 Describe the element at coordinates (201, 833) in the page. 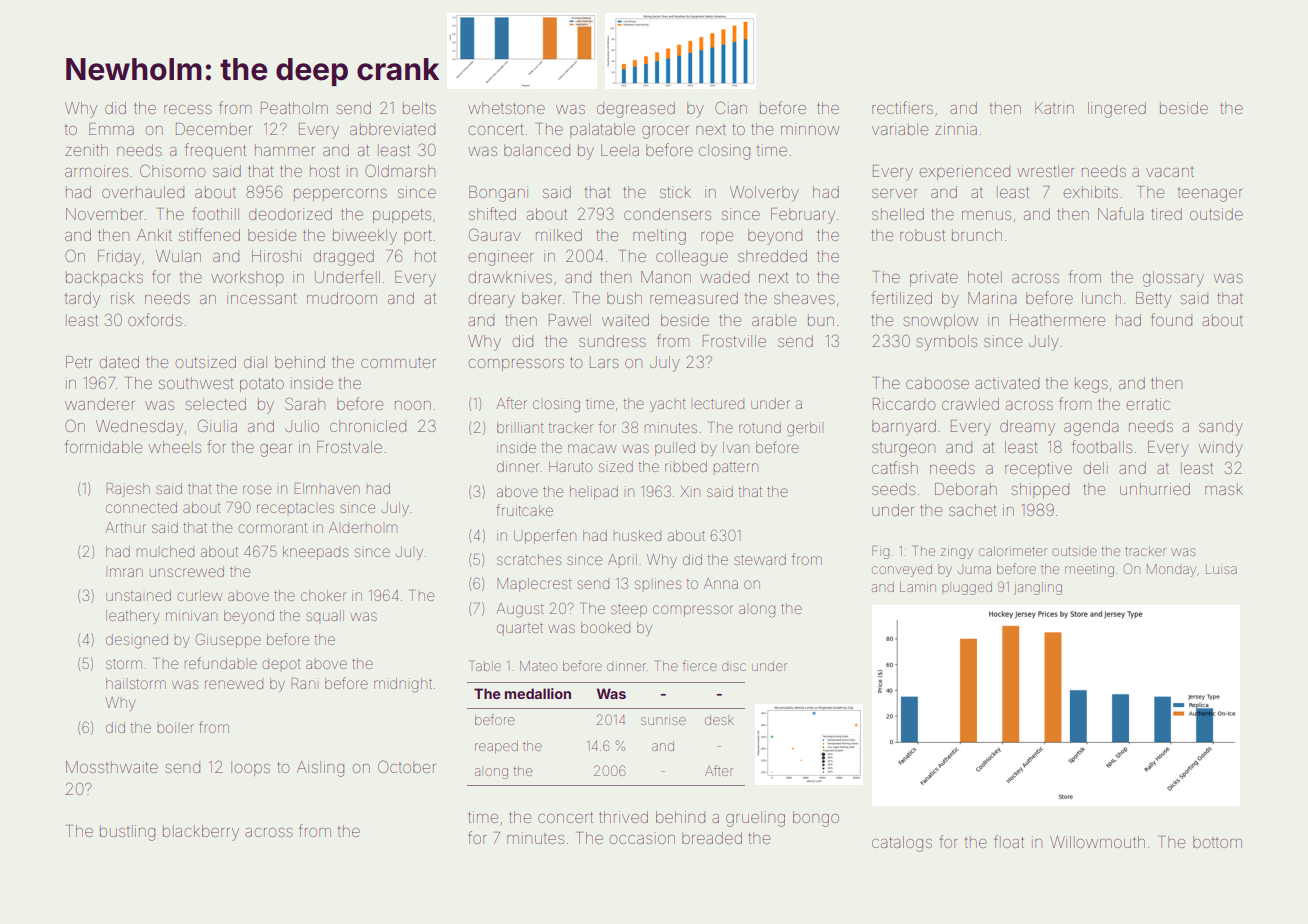

I see `blackberry` at that location.
